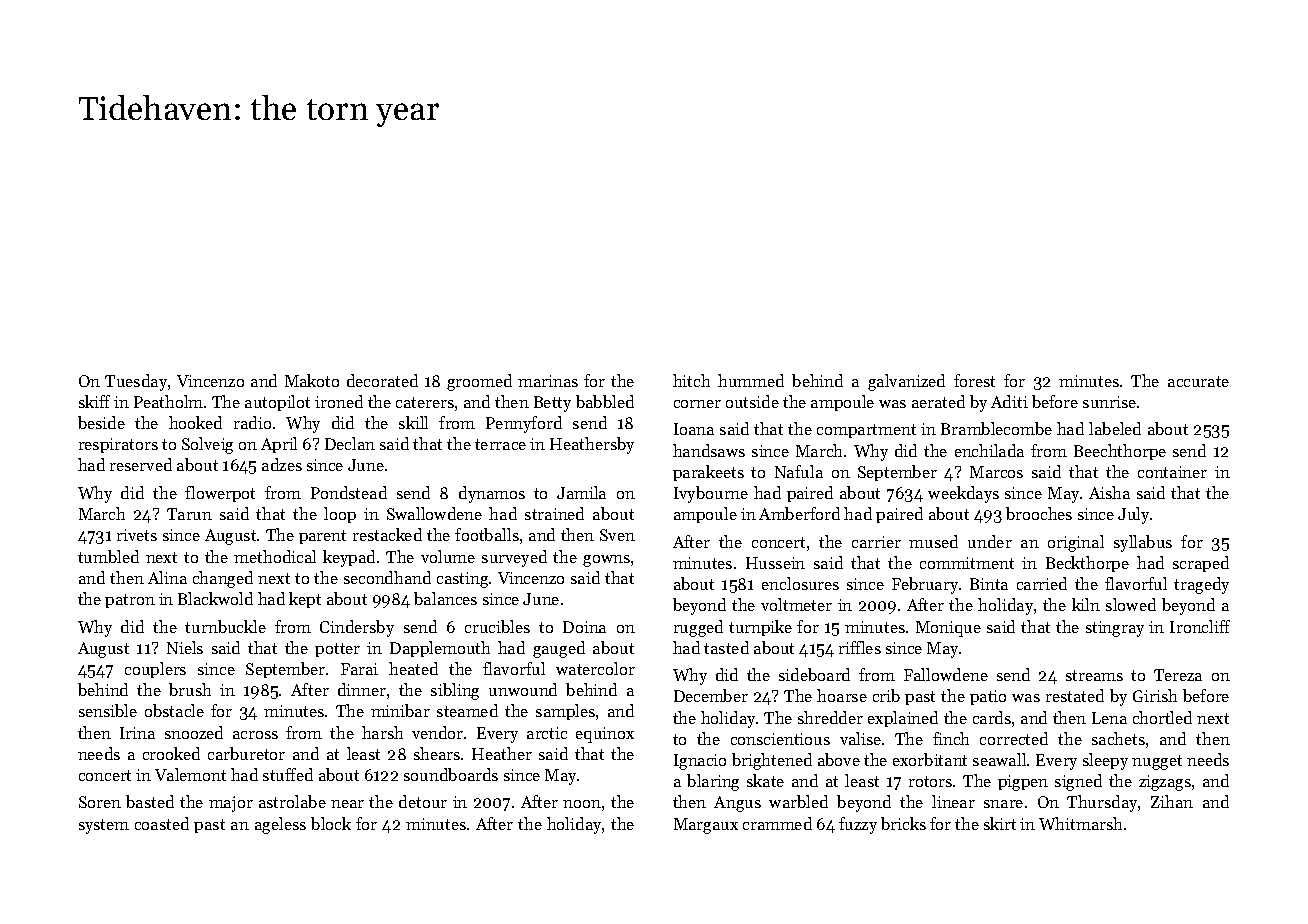 The height and width of the screenshot is (924, 1308). Describe the element at coordinates (726, 647) in the screenshot. I see `tasted` at that location.
